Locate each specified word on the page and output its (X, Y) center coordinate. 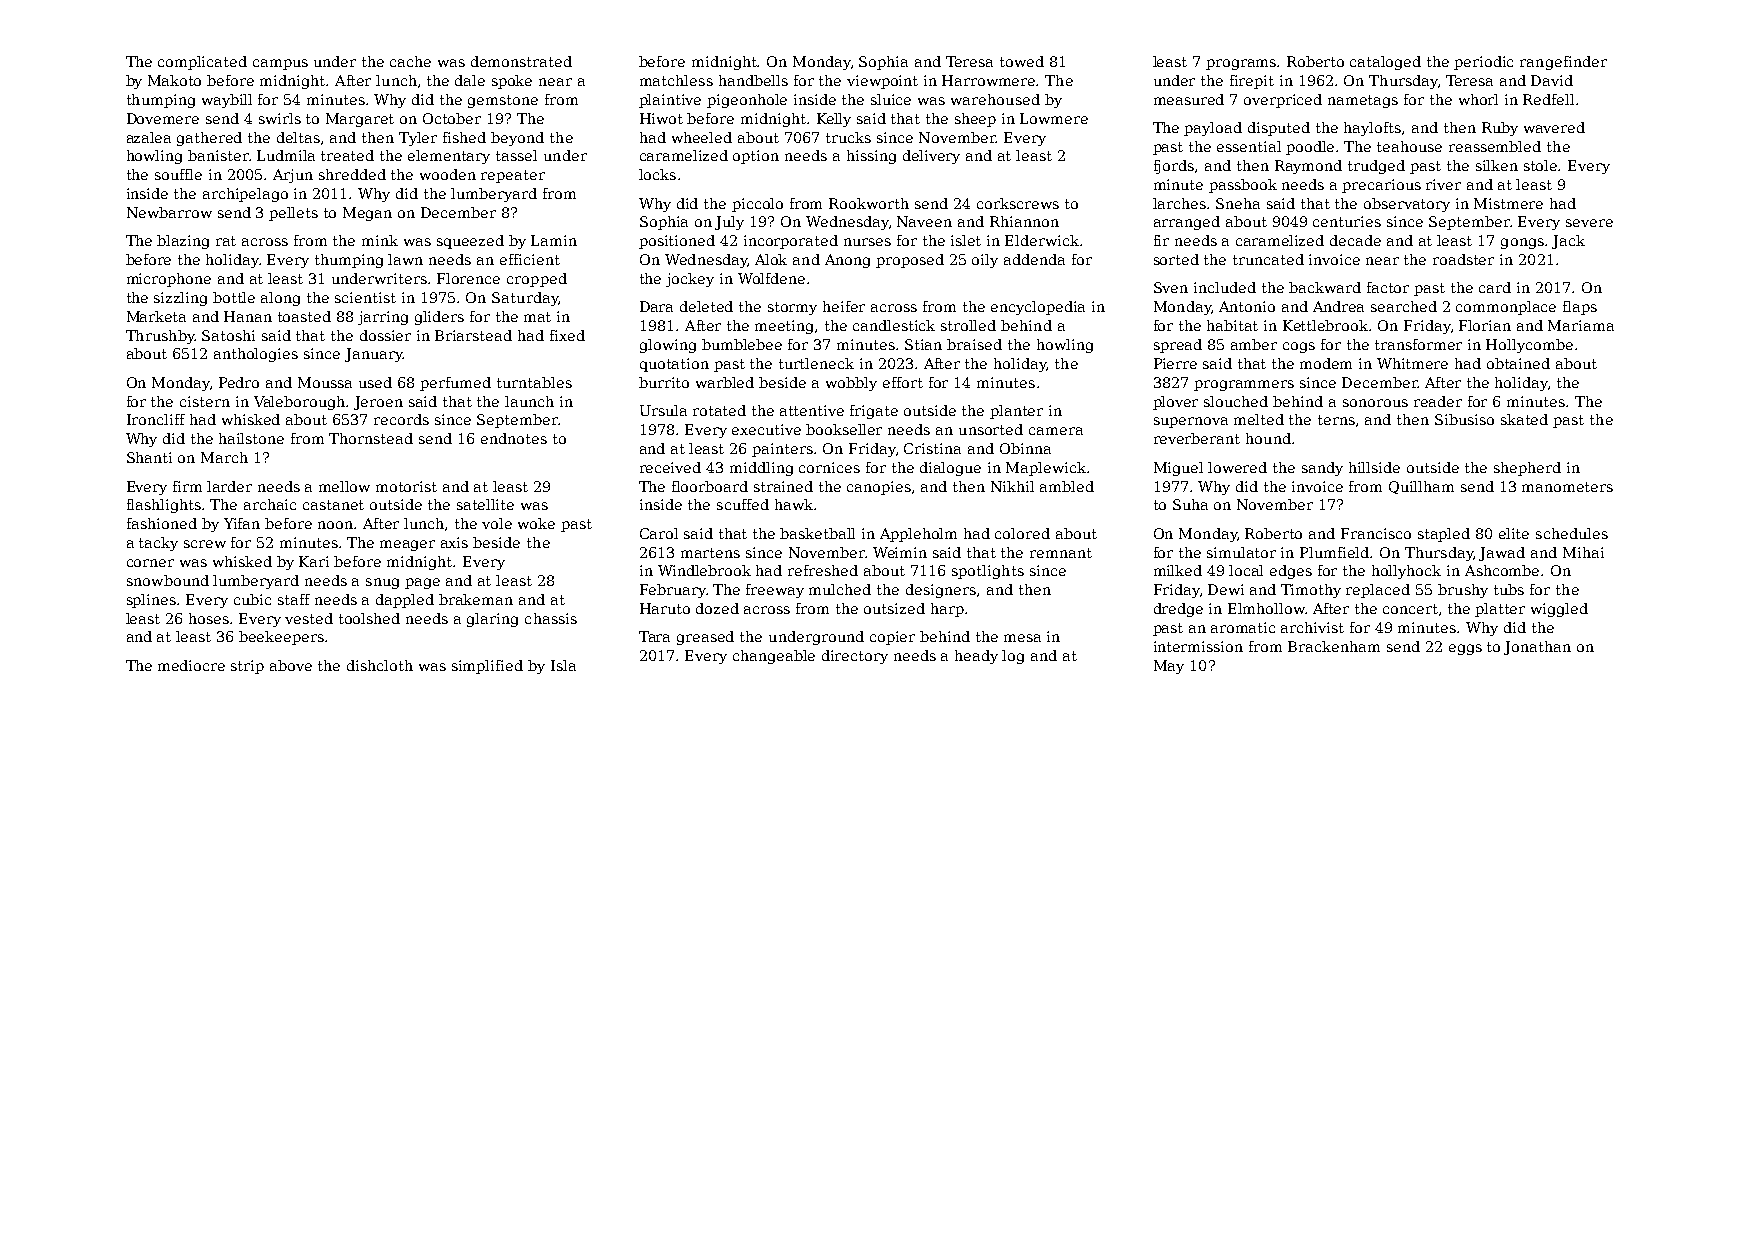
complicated (202, 63)
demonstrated (521, 61)
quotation (674, 365)
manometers (1567, 487)
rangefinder (1563, 63)
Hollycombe (1529, 346)
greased (705, 638)
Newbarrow (169, 212)
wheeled (702, 137)
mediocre (191, 665)
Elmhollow (1266, 608)
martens (710, 553)
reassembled (1495, 146)
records (401, 419)
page (422, 583)
